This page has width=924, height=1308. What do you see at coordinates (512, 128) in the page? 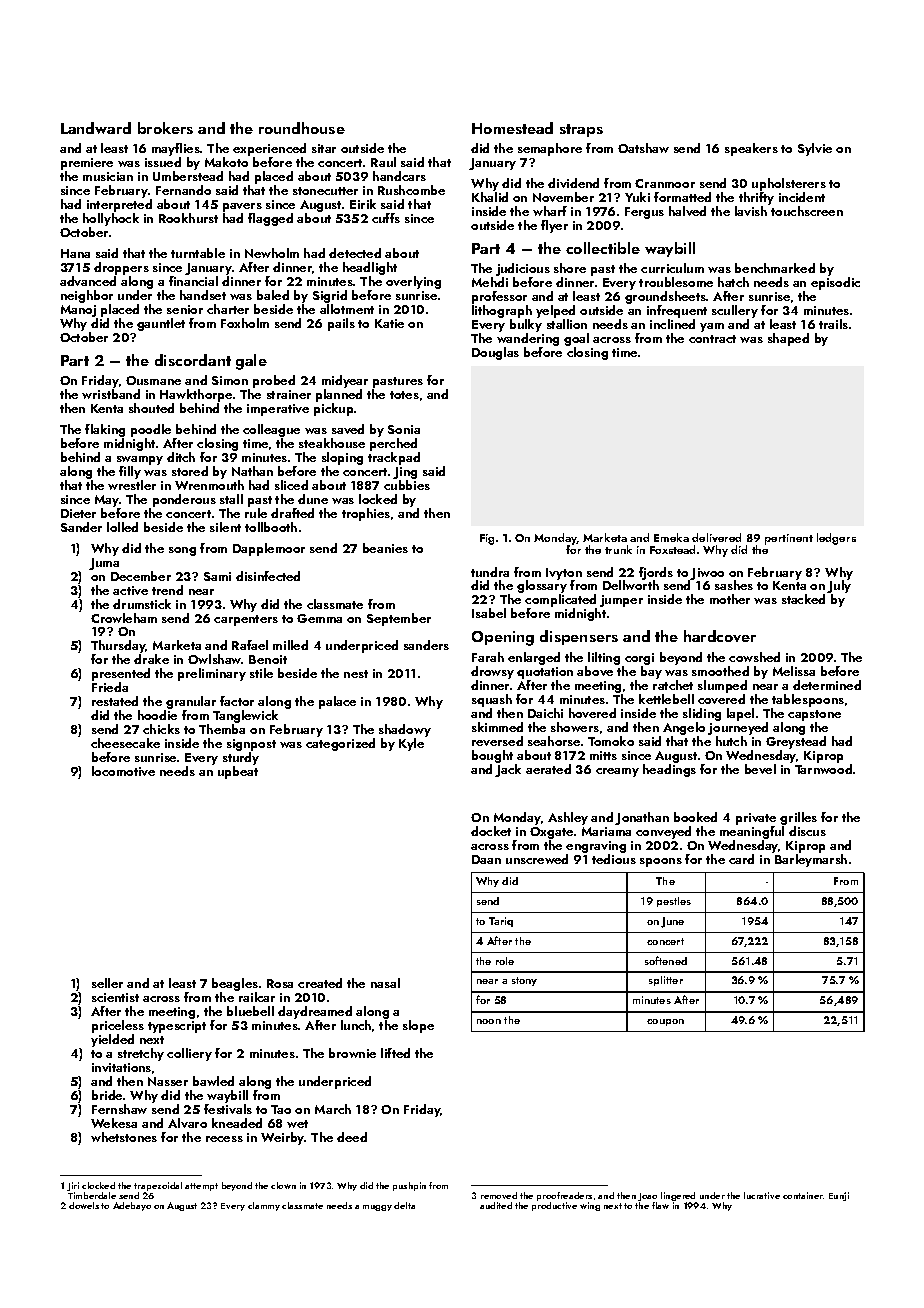
I see `Homestead` at bounding box center [512, 128].
